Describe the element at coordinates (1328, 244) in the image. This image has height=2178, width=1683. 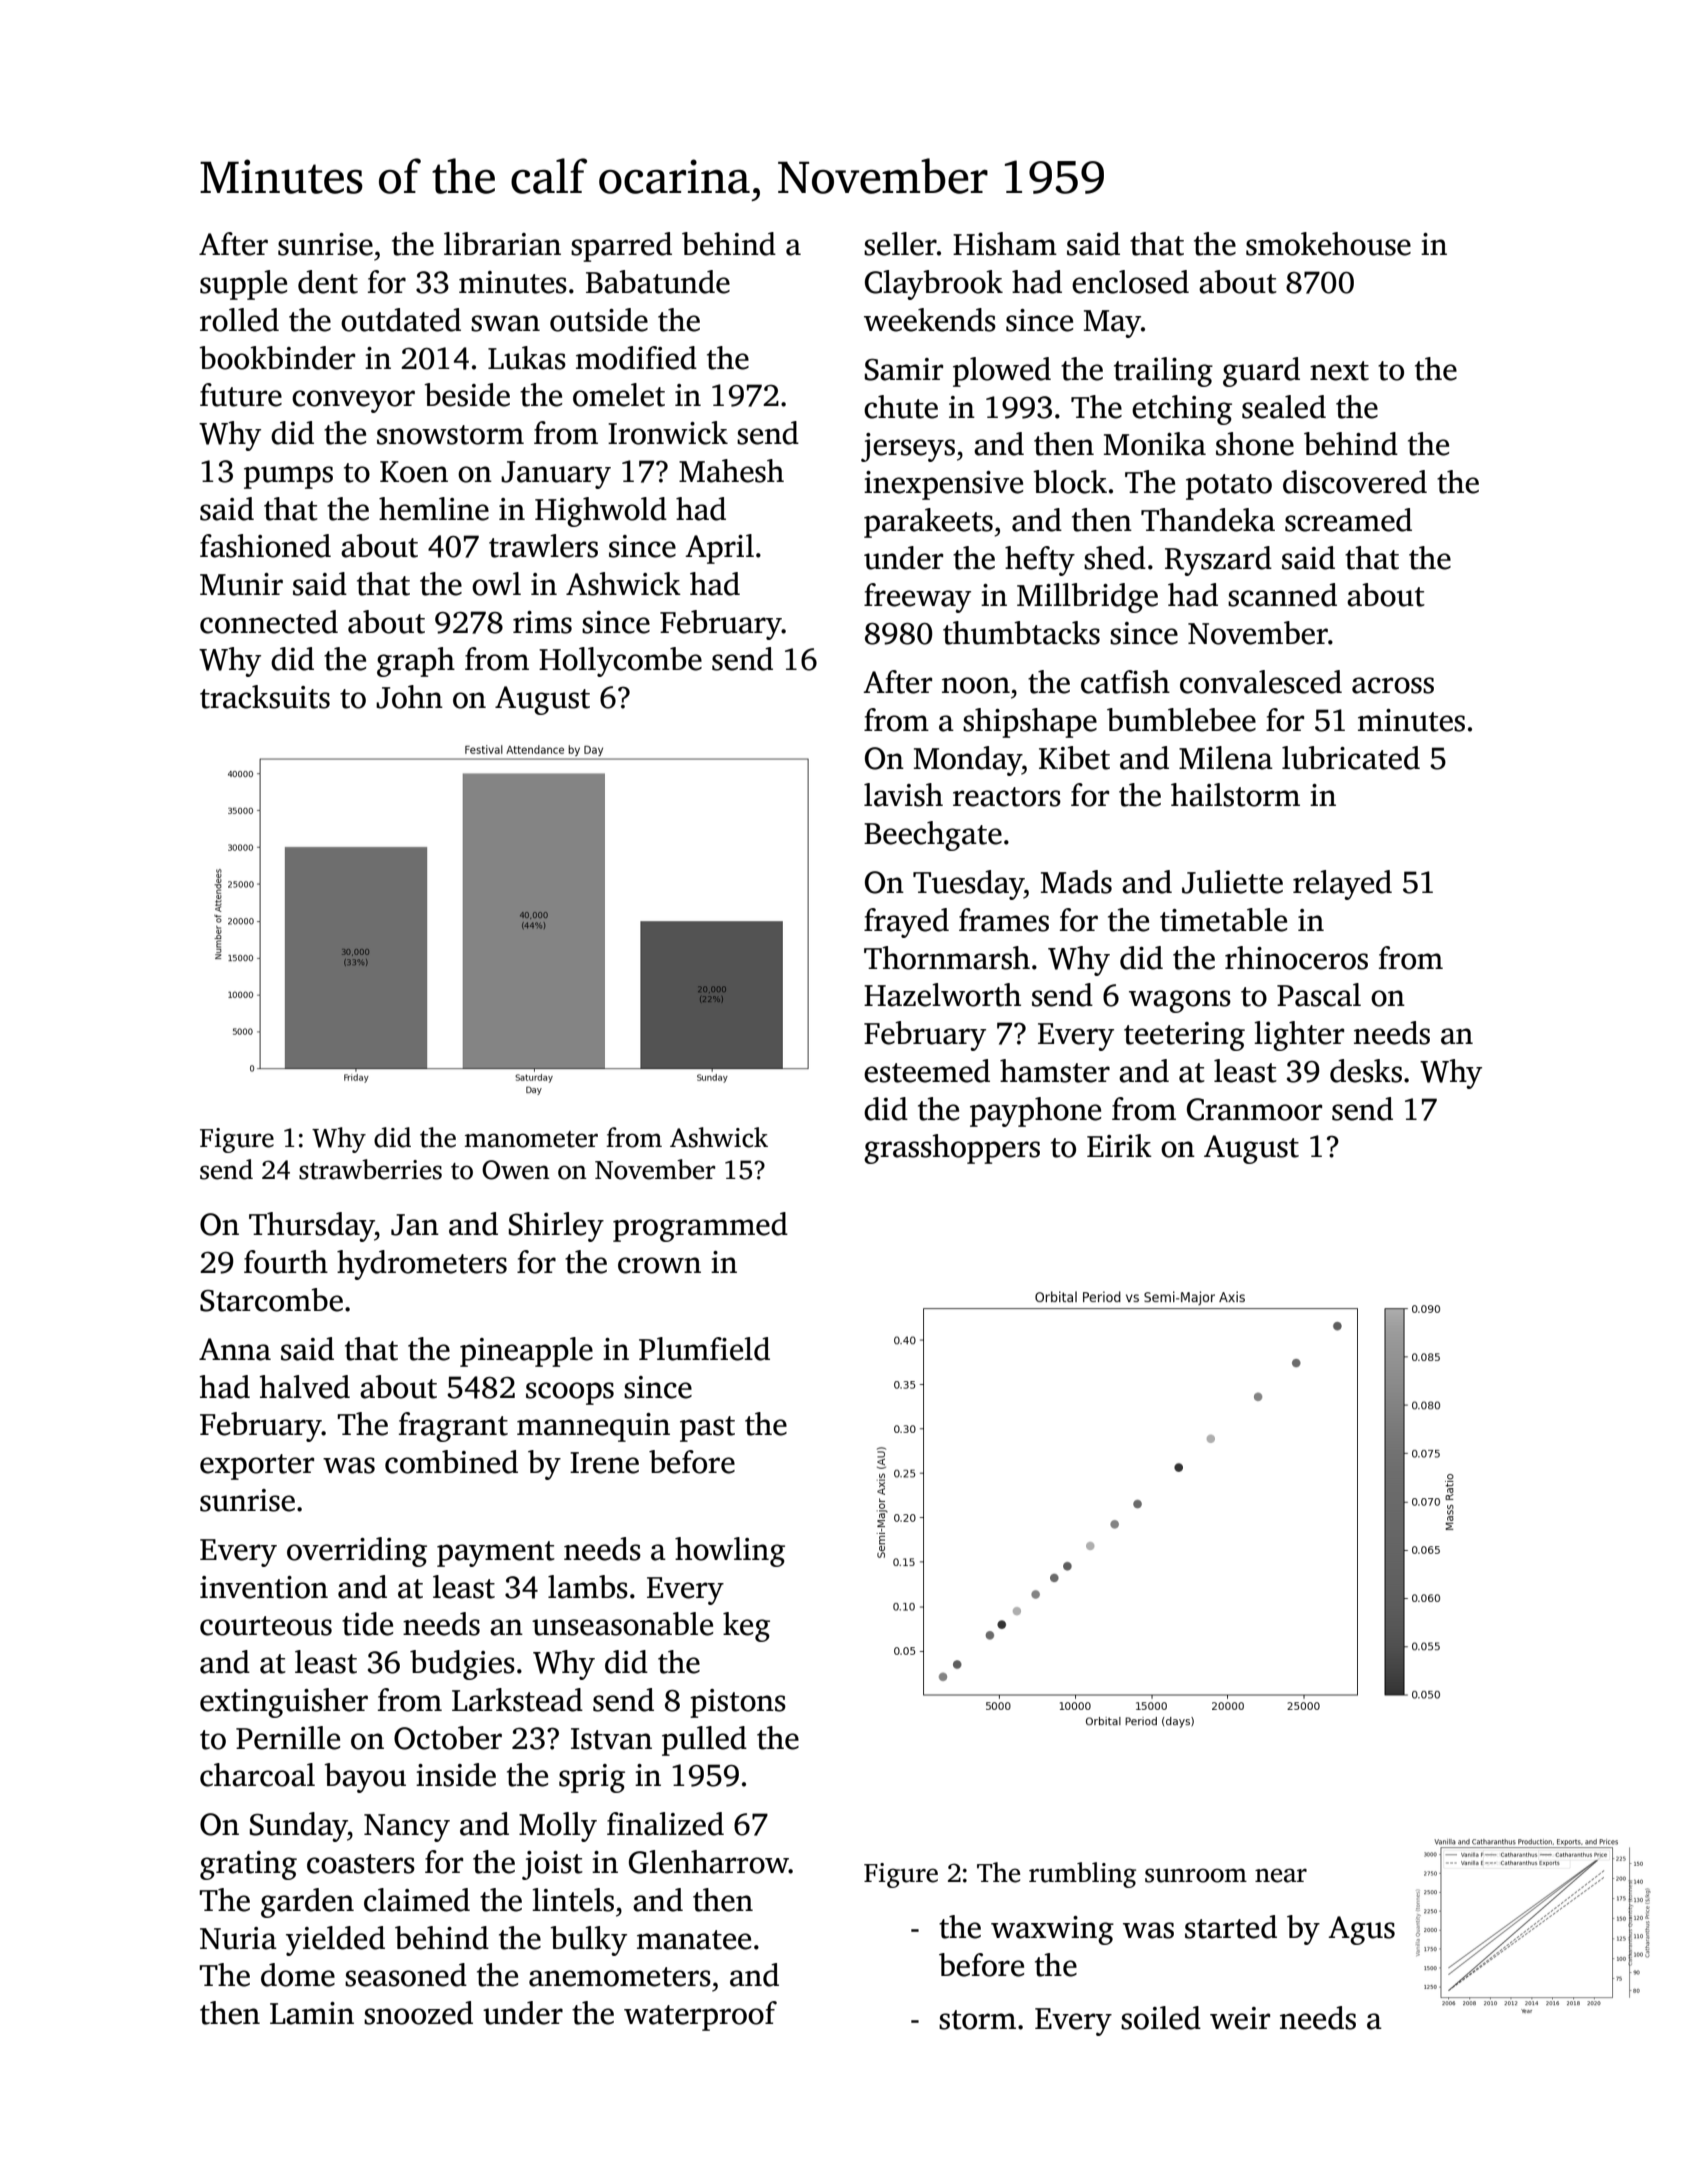
I see `smokehouse` at that location.
